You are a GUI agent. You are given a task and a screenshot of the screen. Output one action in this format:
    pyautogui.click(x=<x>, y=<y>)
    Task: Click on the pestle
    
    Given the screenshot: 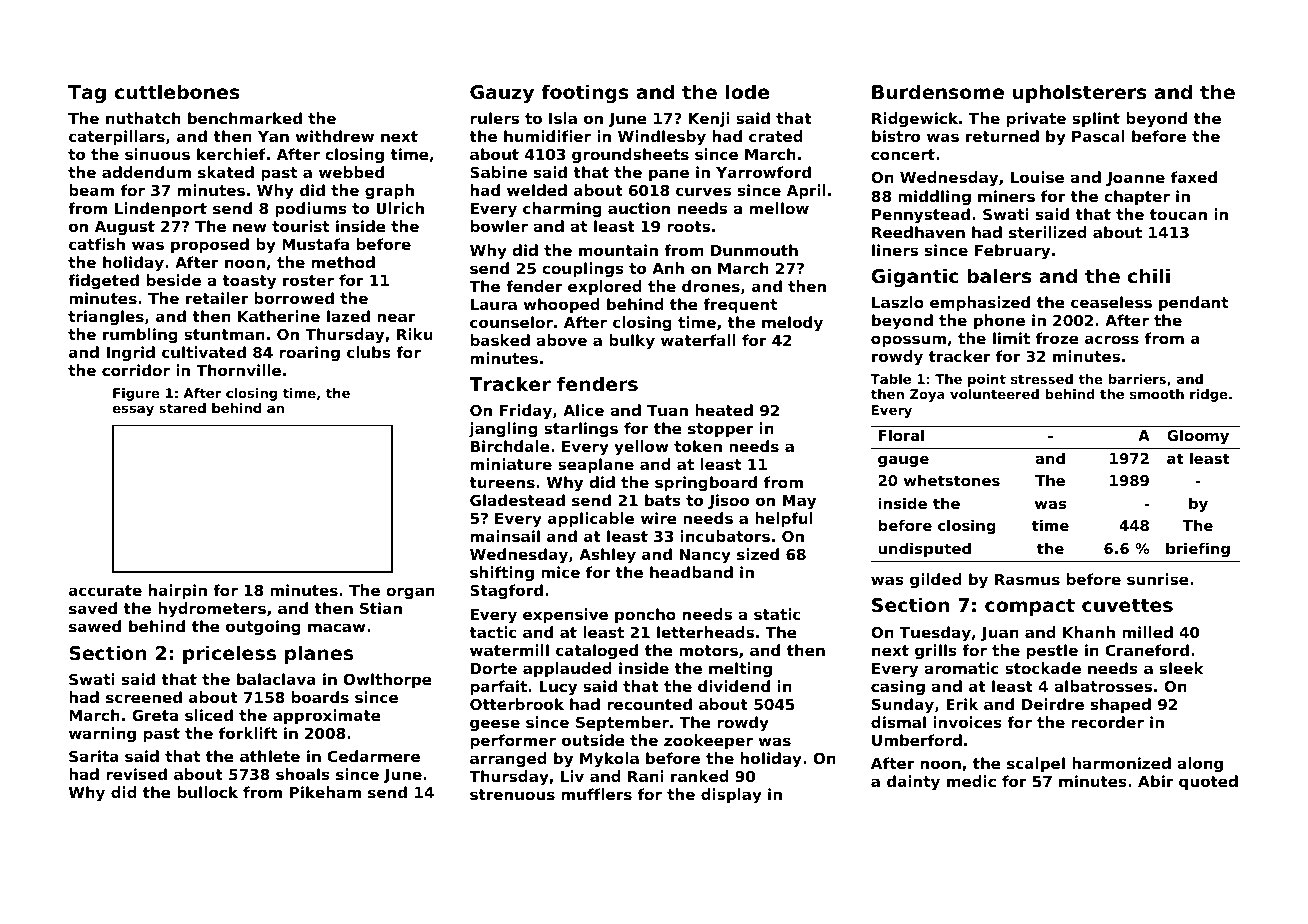 What is the action you would take?
    pyautogui.click(x=1052, y=651)
